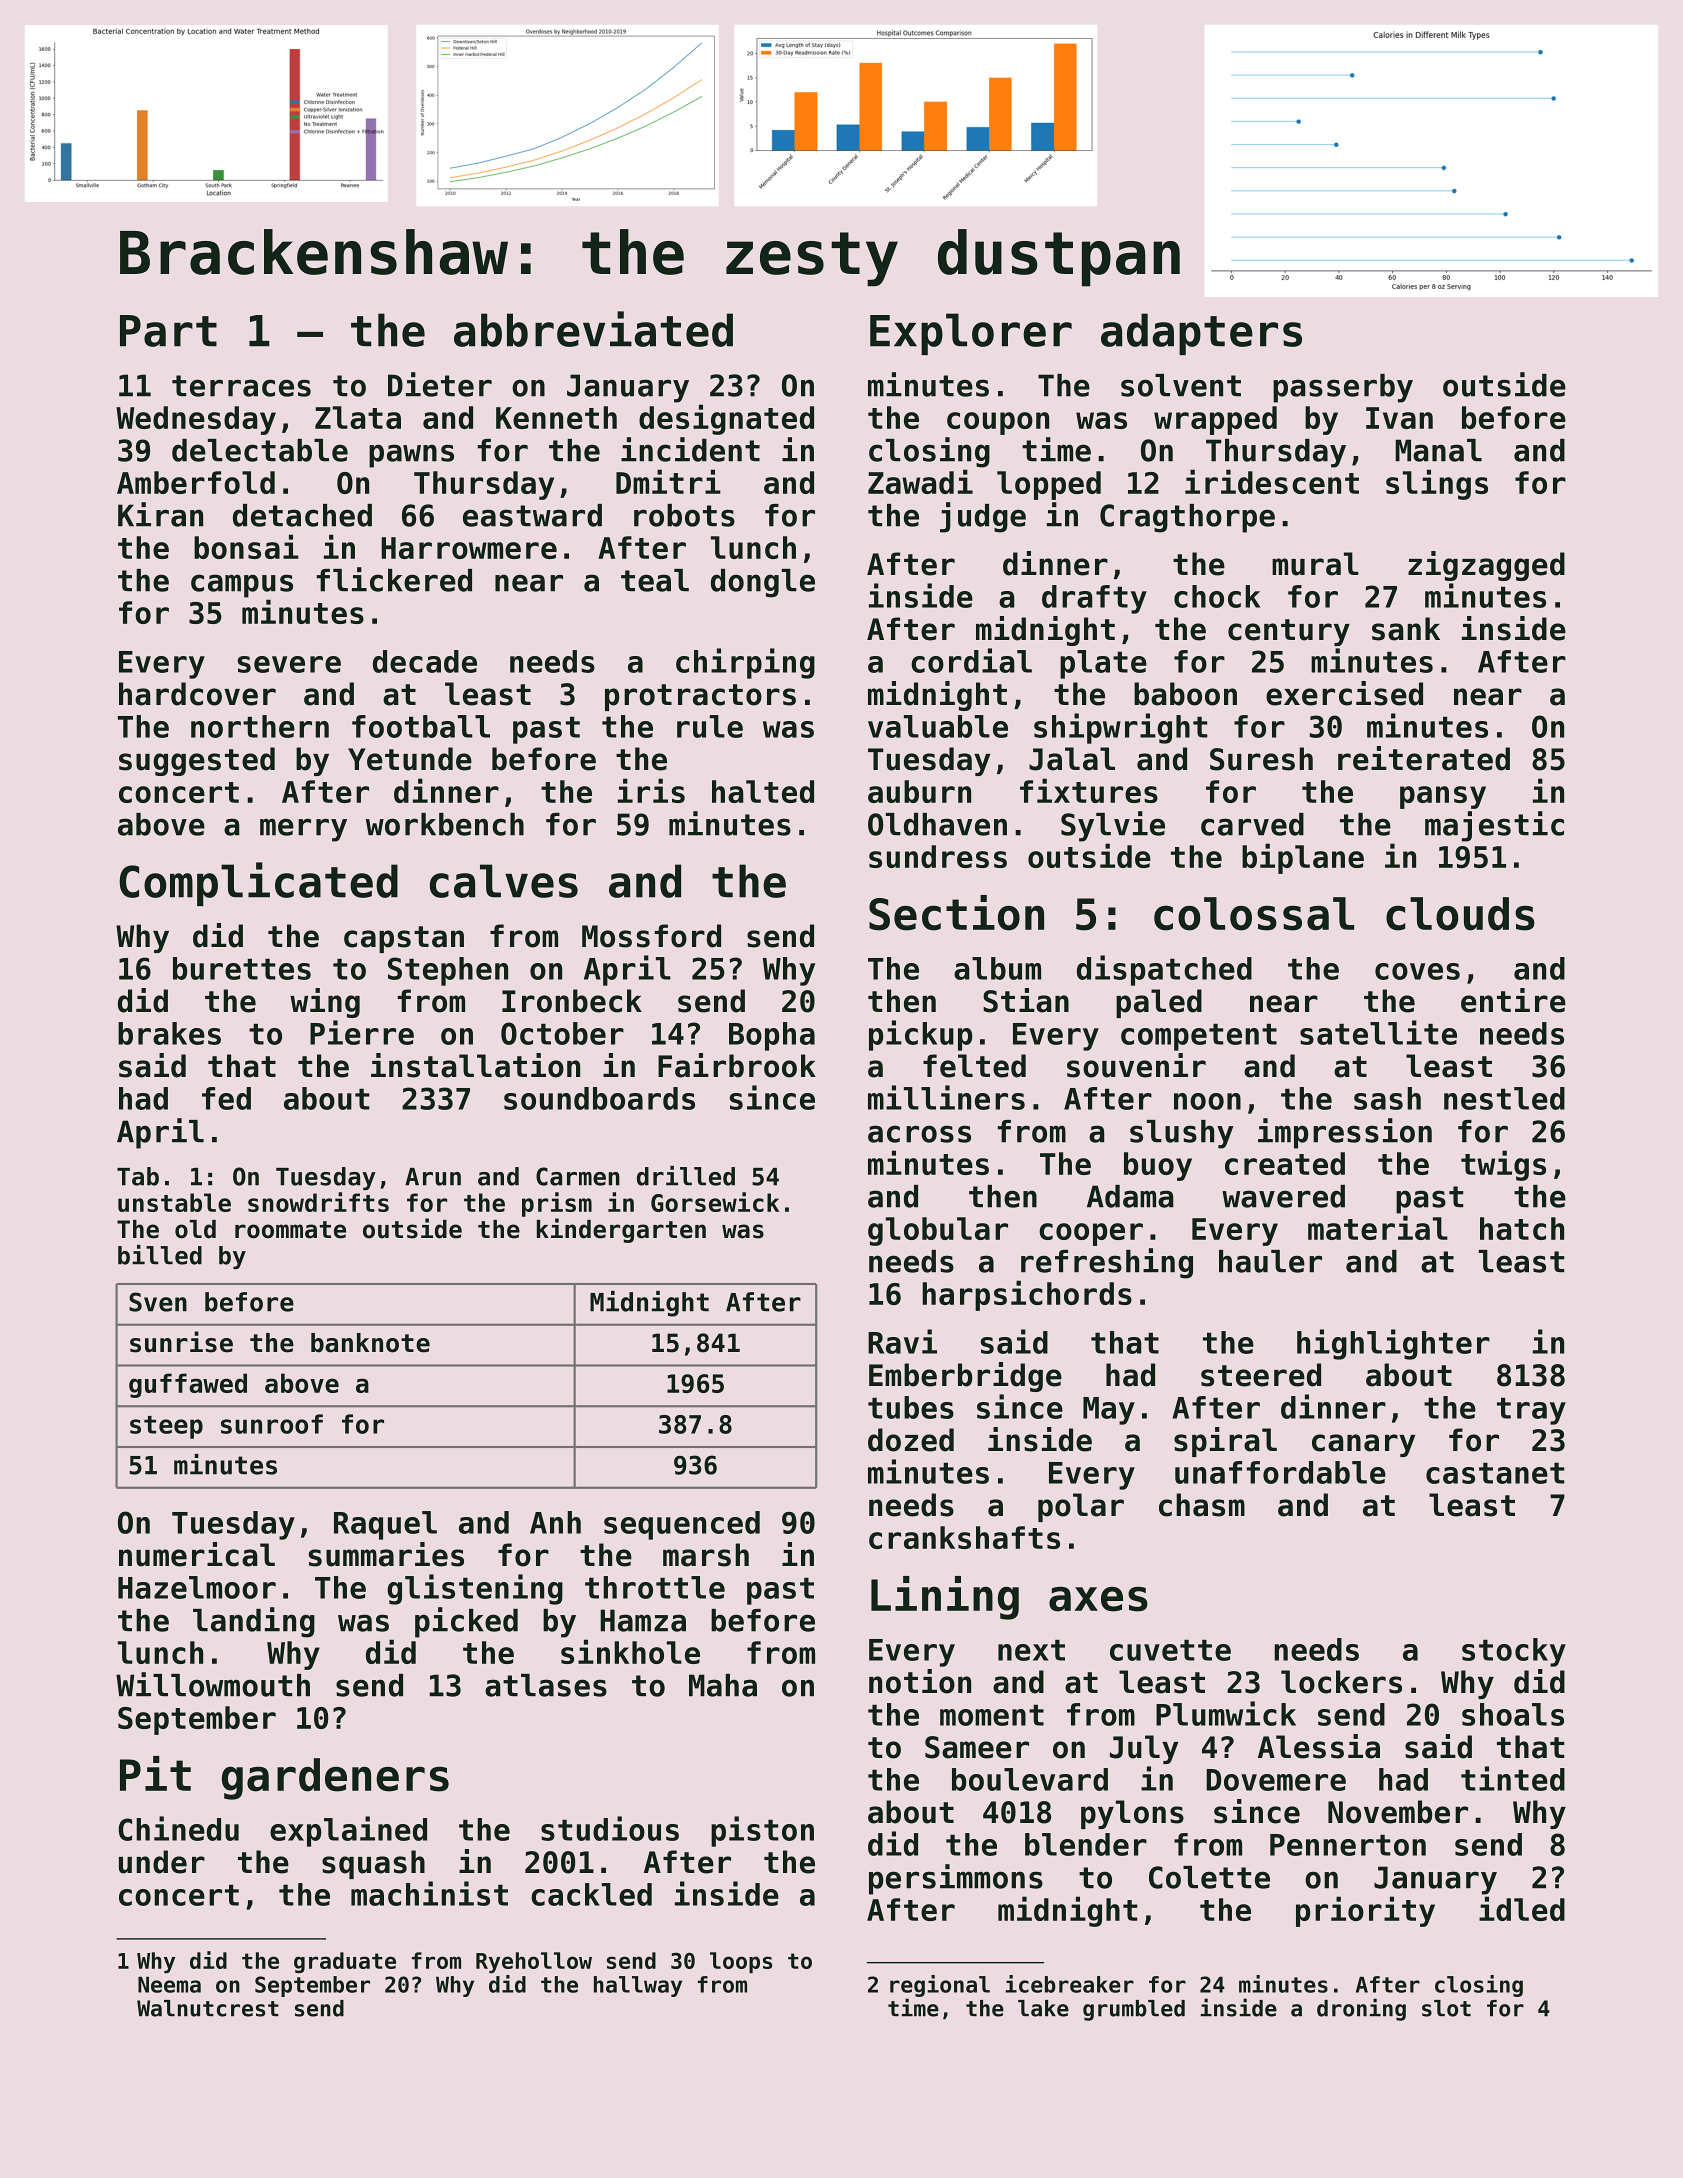 The height and width of the screenshot is (2178, 1683). I want to click on Oldhaven, so click(937, 824).
